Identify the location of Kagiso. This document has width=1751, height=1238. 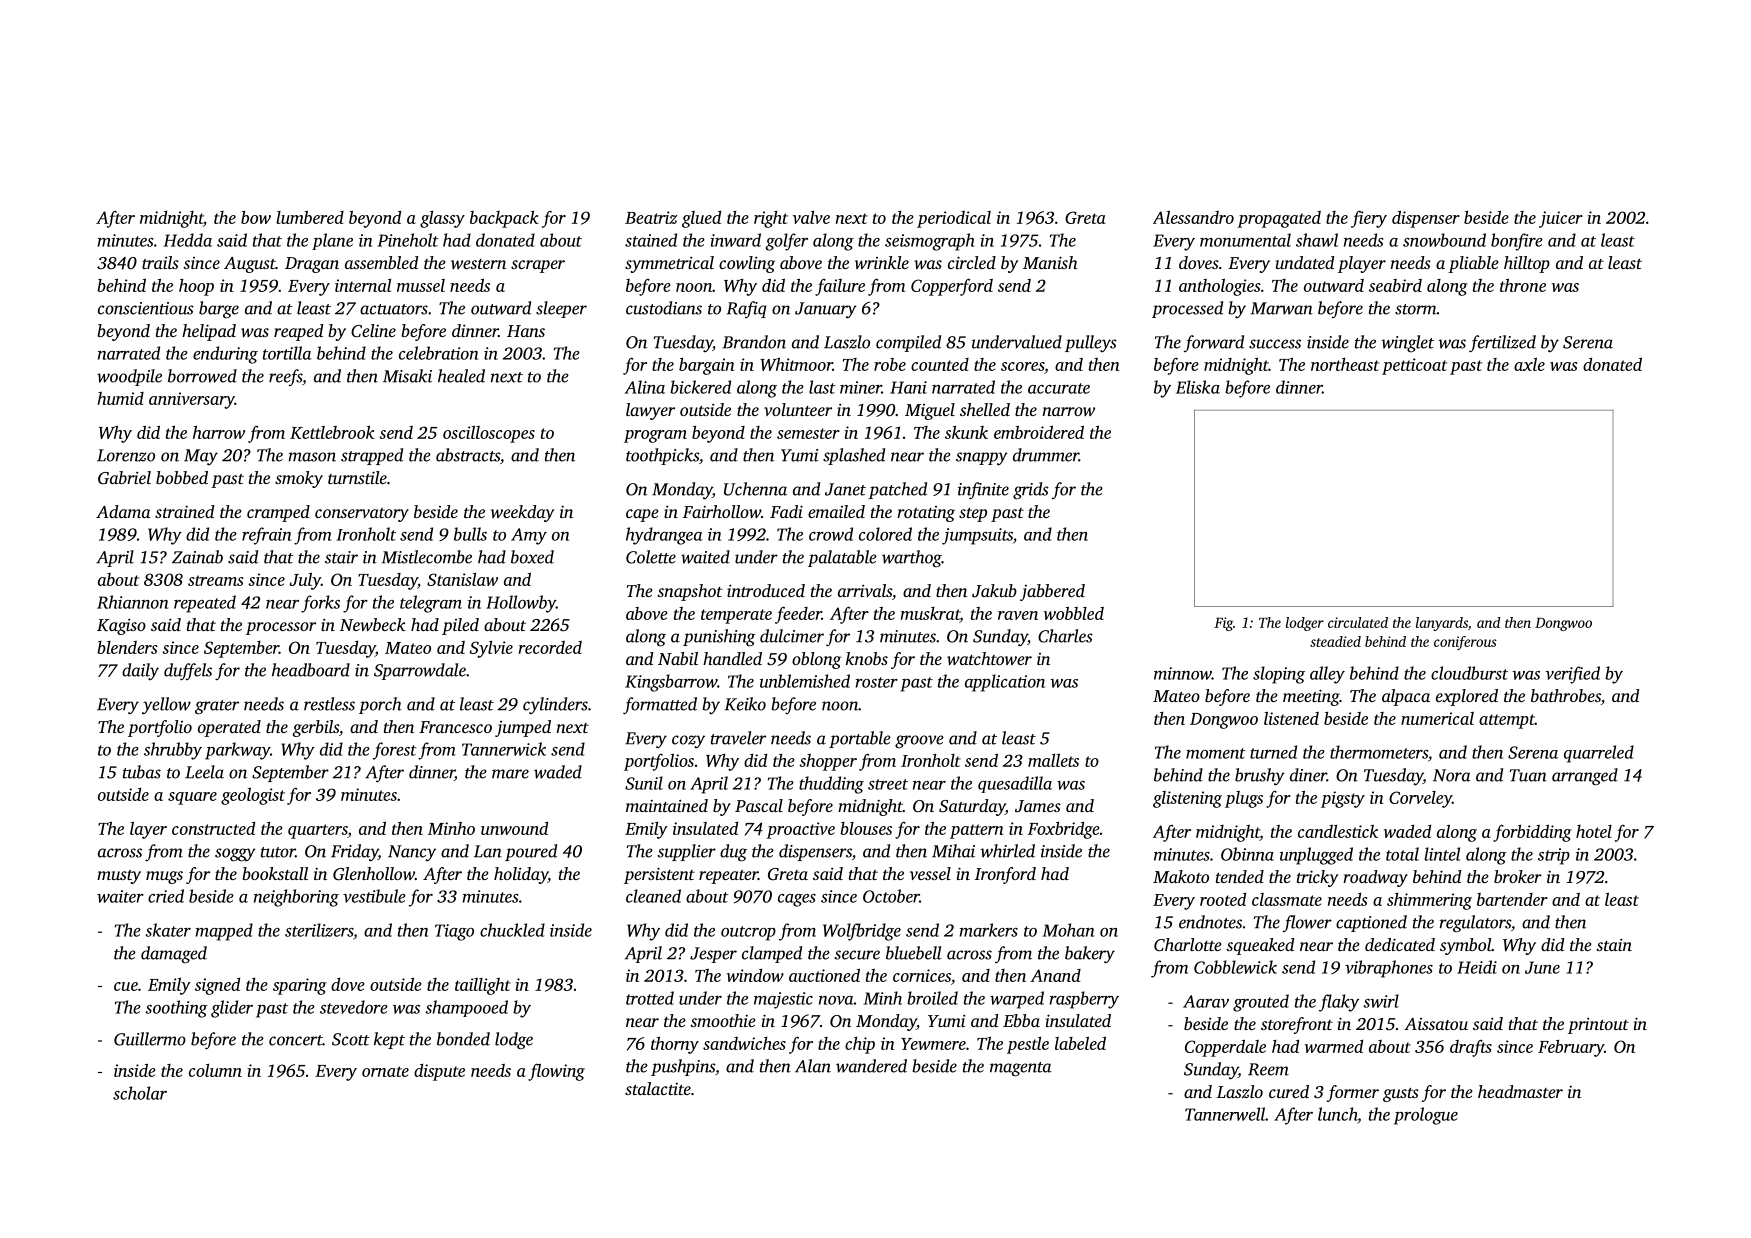
(121, 627).
